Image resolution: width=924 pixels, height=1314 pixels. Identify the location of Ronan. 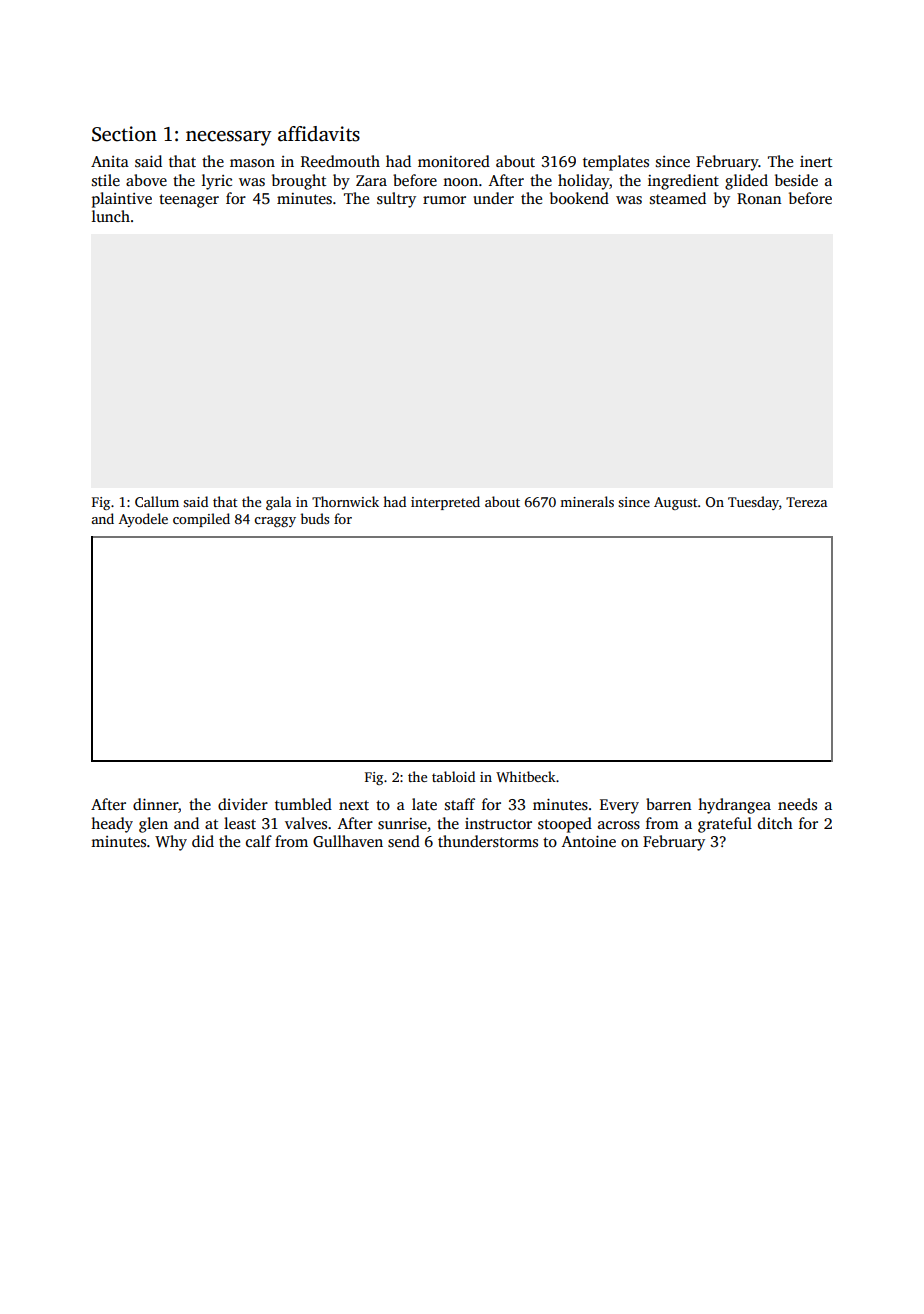
(759, 198).
